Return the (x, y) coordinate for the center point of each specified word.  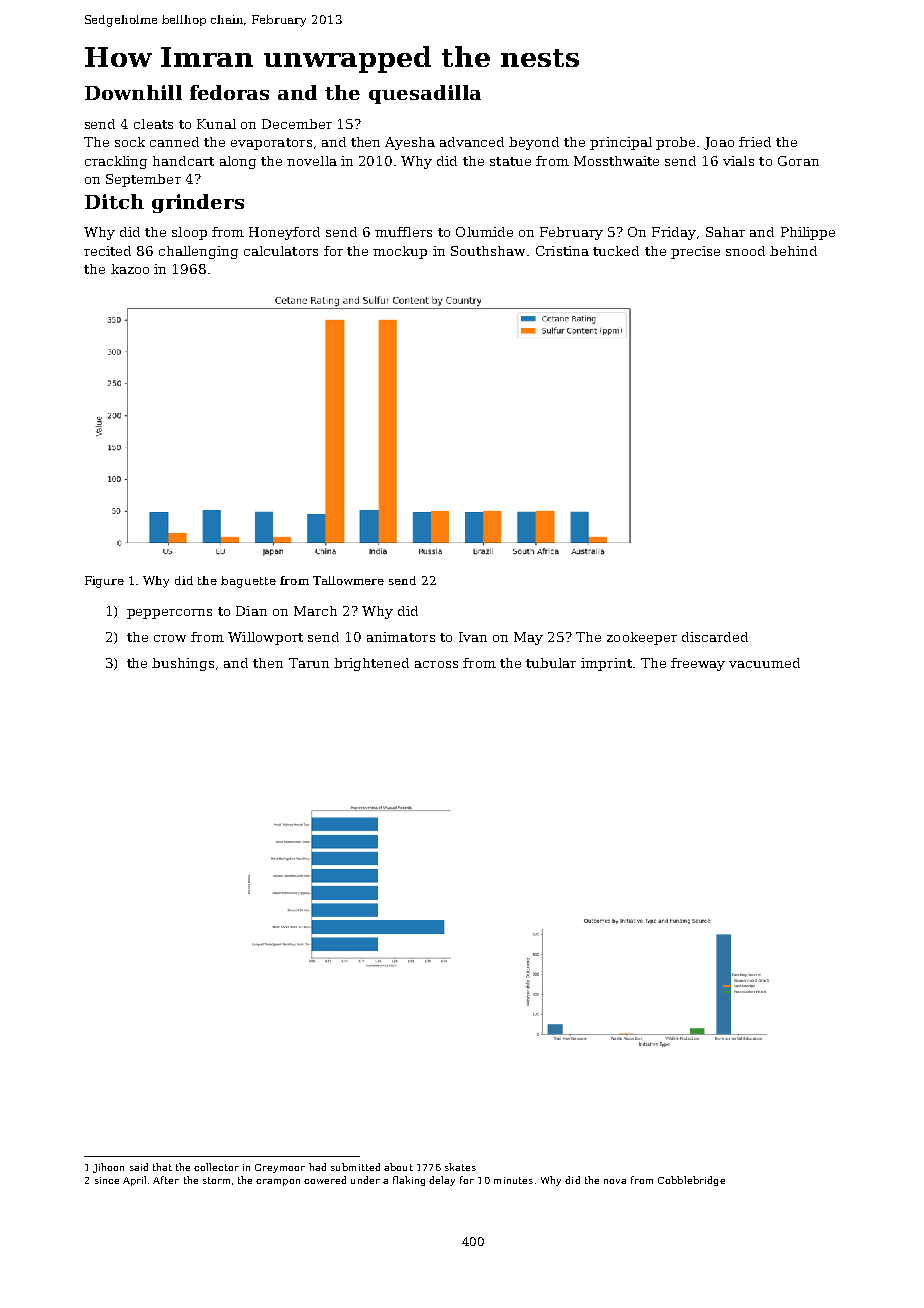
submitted (355, 1167)
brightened (371, 664)
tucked (616, 251)
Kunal (216, 124)
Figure (104, 582)
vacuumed (764, 663)
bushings (183, 664)
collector (216, 1167)
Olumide (484, 232)
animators (401, 637)
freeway (698, 664)
